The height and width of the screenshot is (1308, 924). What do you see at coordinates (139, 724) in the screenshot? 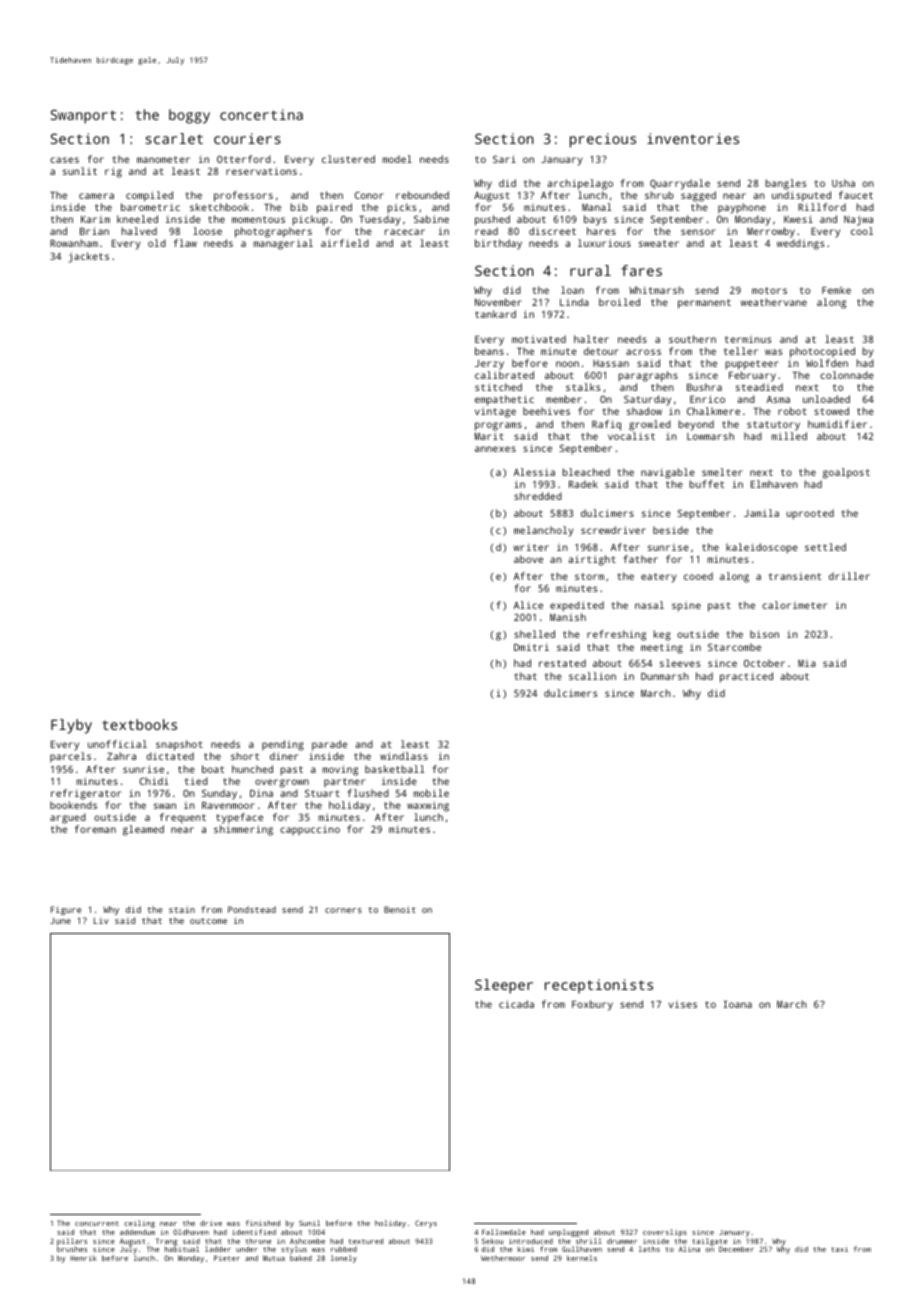
I see `textbooks` at bounding box center [139, 724].
